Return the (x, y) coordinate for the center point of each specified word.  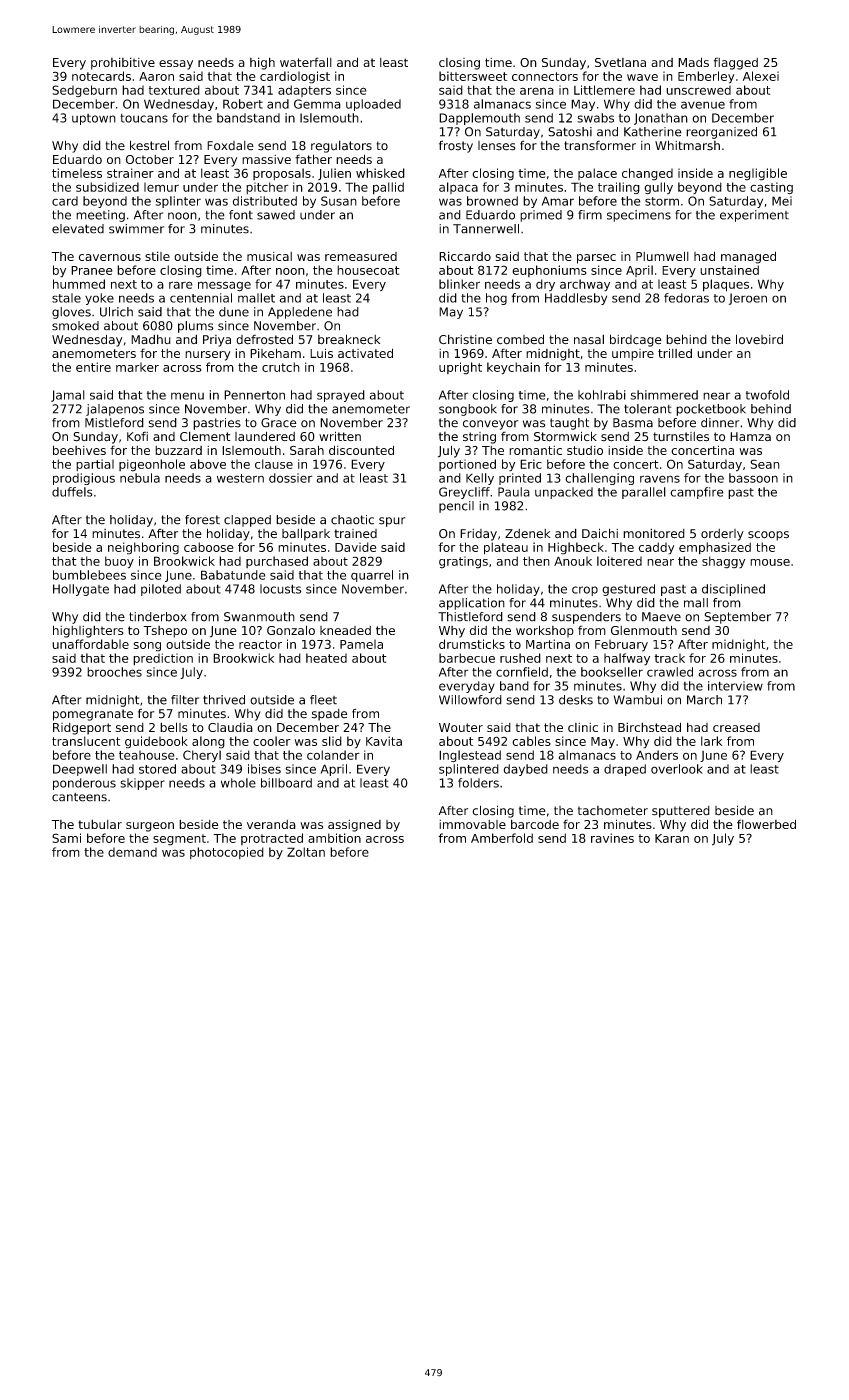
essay (176, 65)
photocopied (227, 853)
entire (93, 367)
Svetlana (620, 62)
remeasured (361, 256)
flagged (736, 63)
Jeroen (748, 299)
